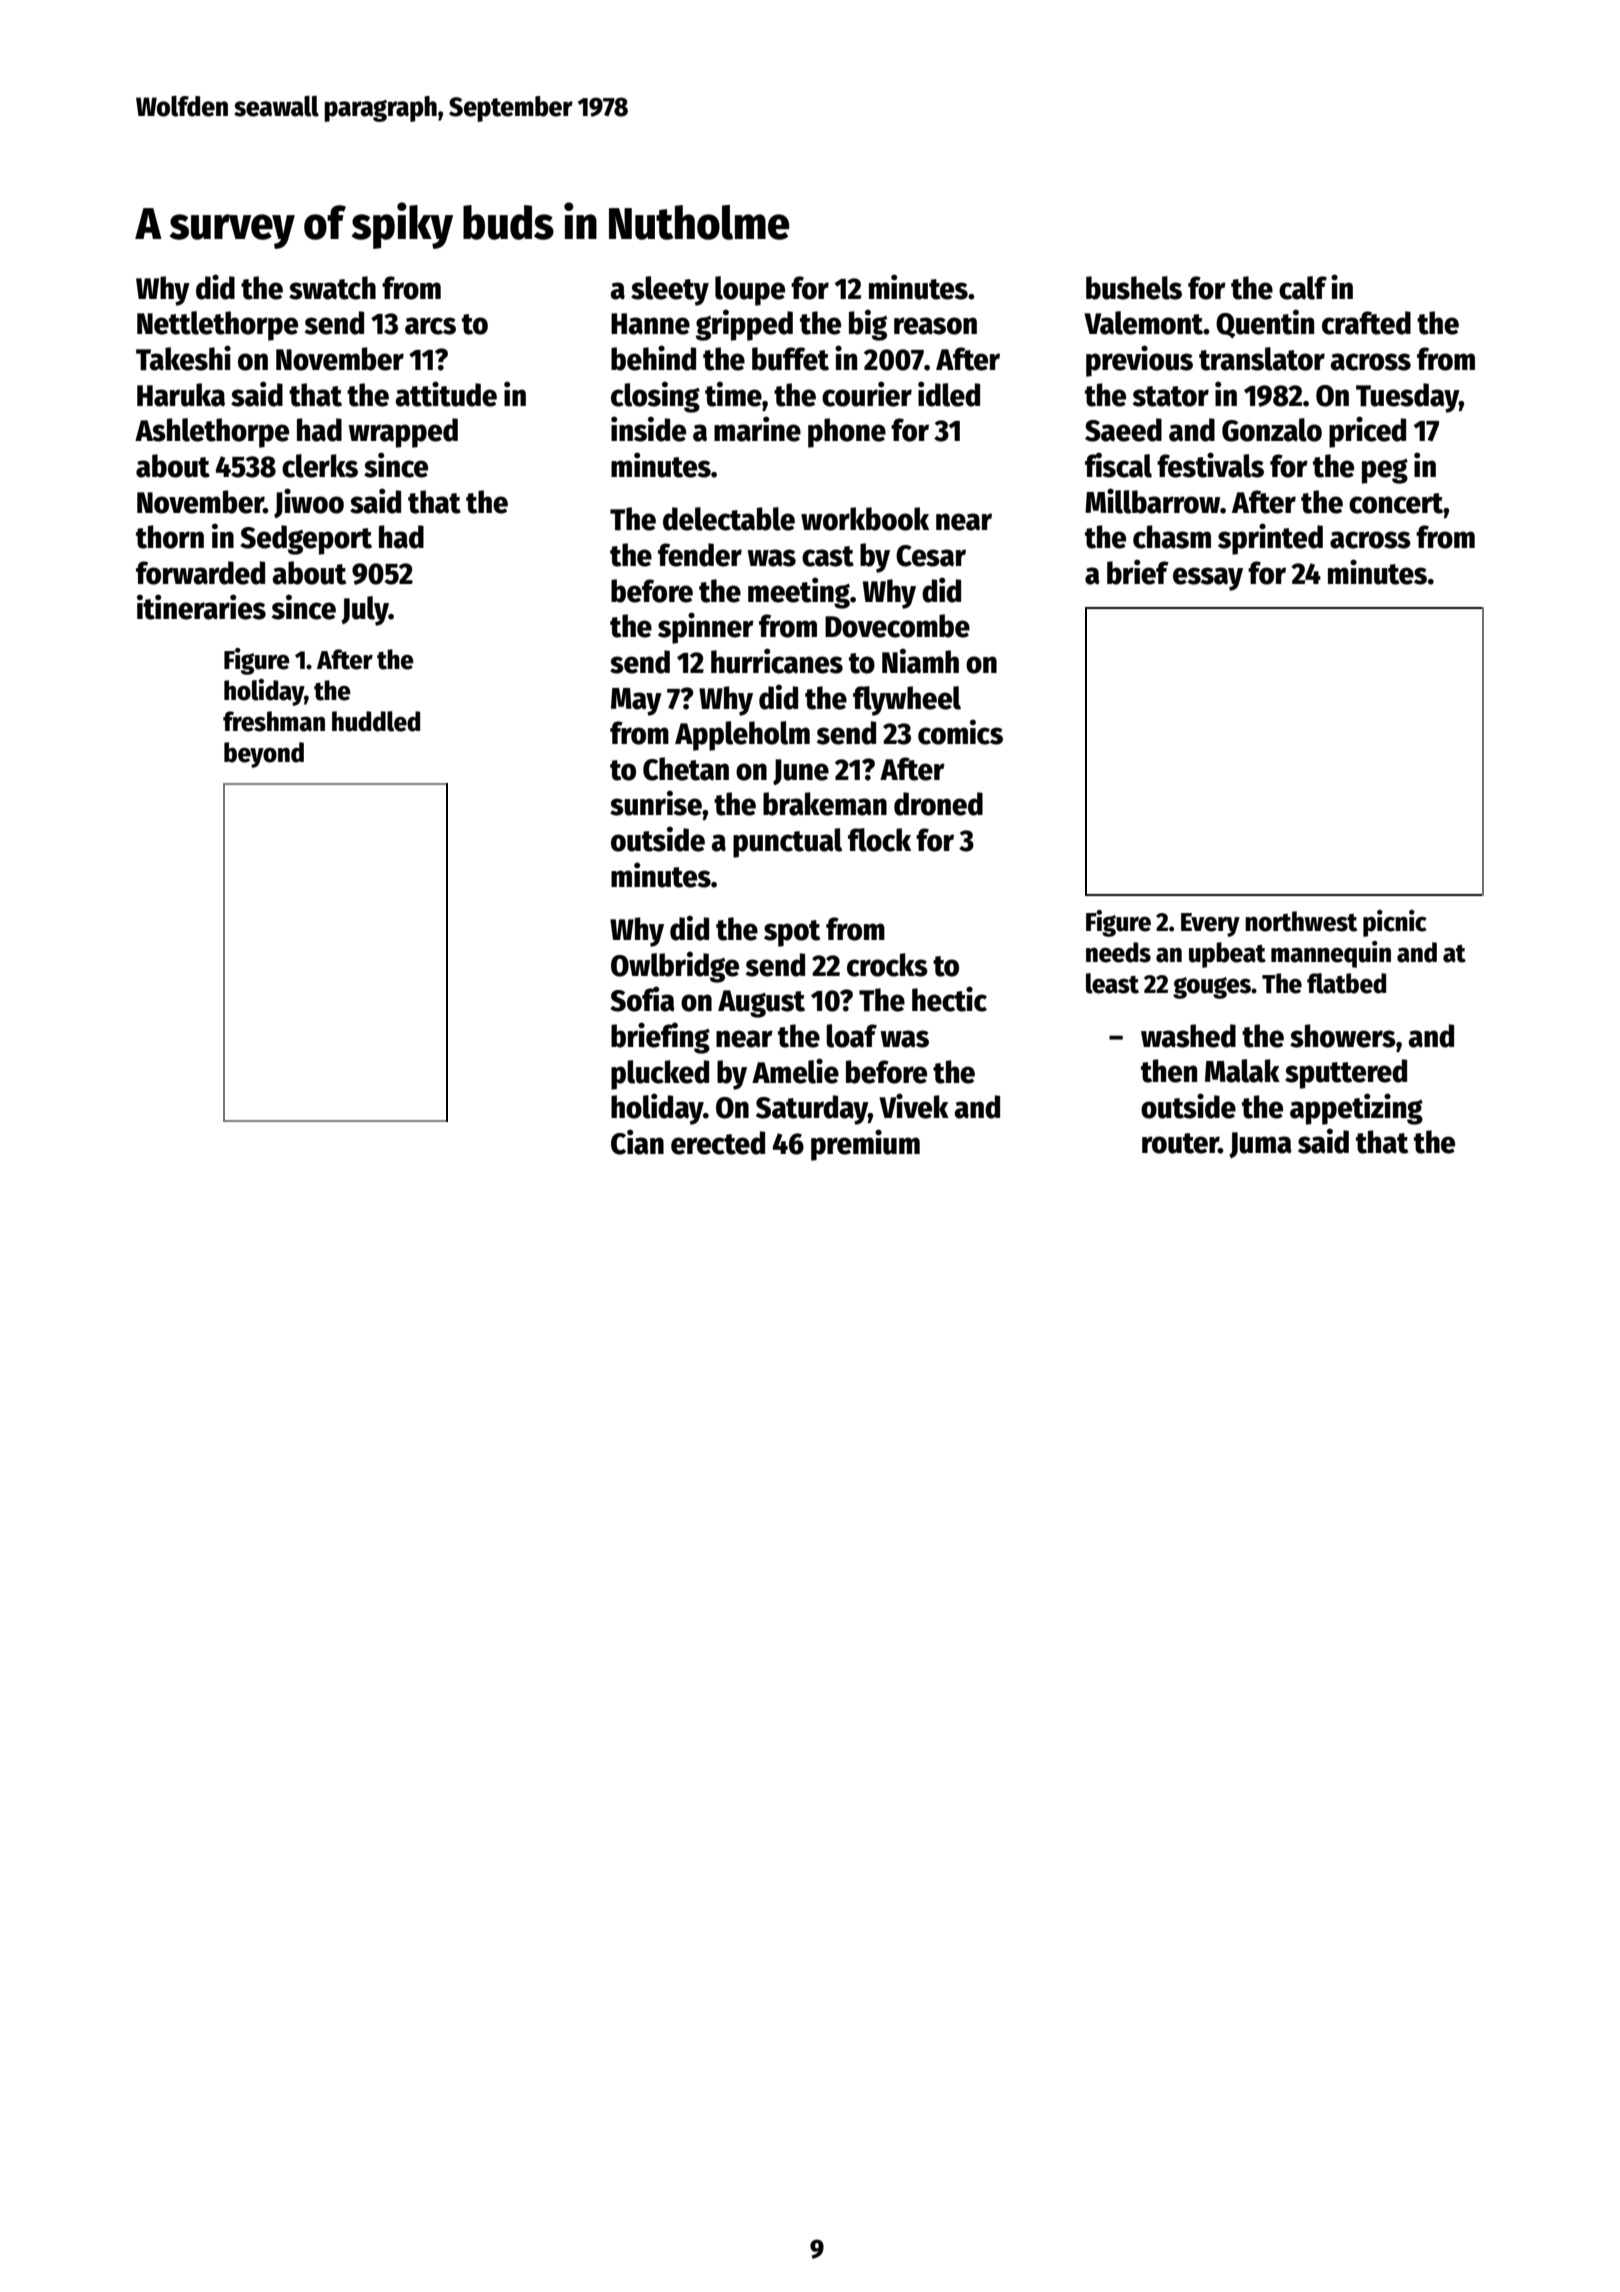 The image size is (1620, 2292). Describe the element at coordinates (309, 503) in the screenshot. I see `Jiwoo` at that location.
